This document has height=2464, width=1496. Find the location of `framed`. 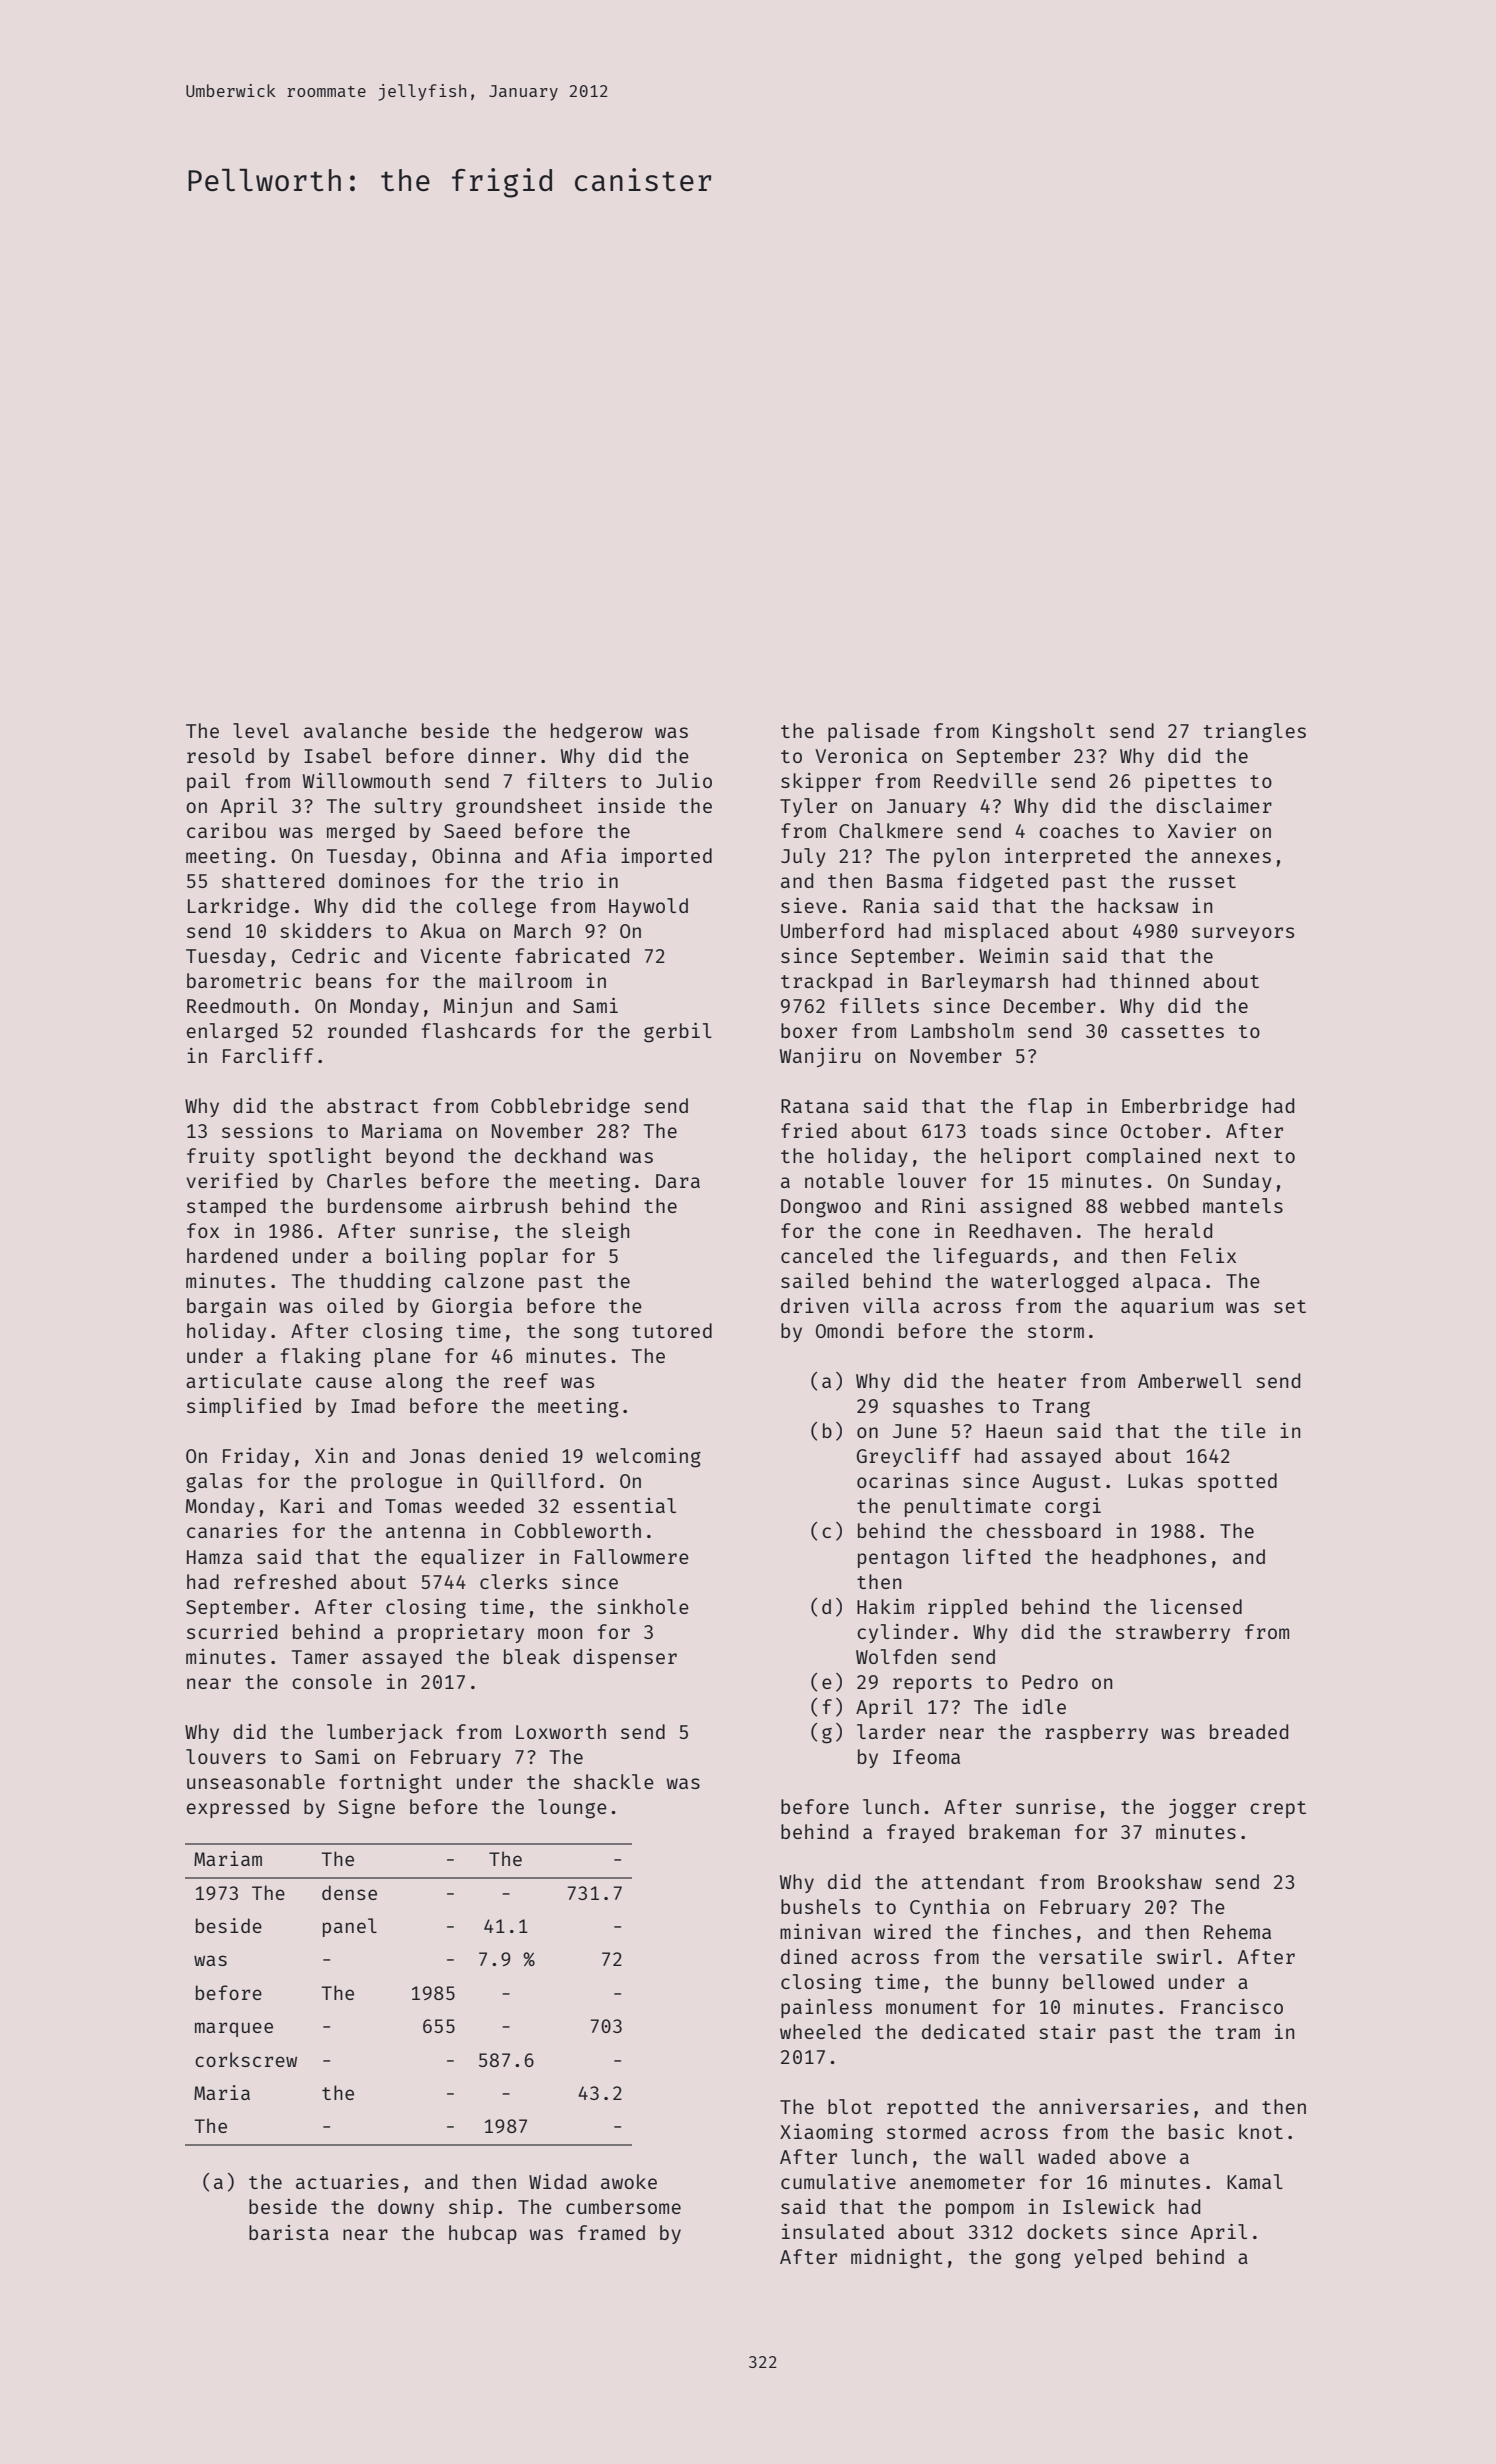

framed is located at coordinates (611, 2232).
